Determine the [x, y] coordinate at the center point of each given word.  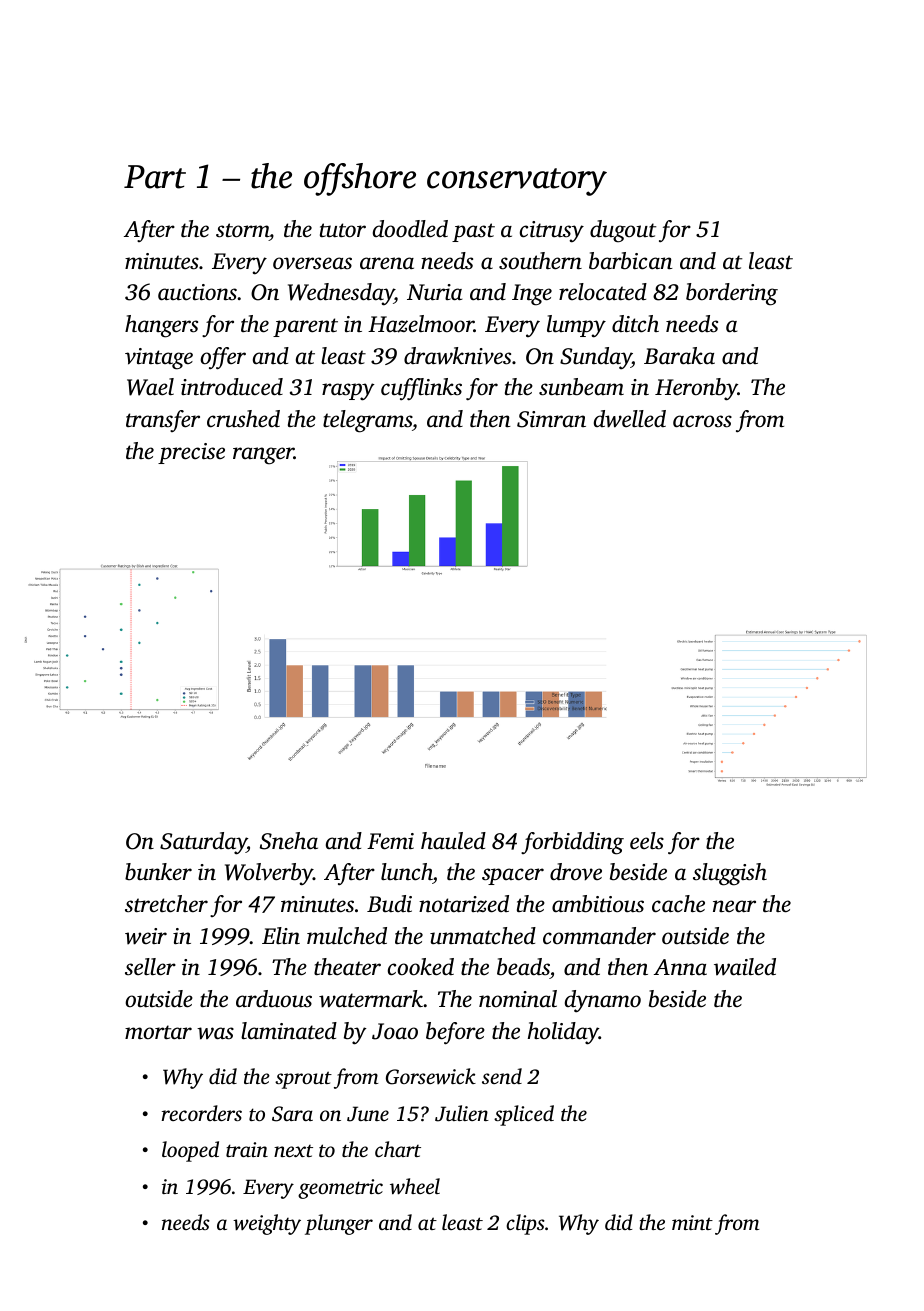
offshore [360, 179]
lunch [407, 873]
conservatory [517, 182]
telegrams [367, 421]
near [734, 906]
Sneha [289, 841]
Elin [281, 936]
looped [190, 1151]
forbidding [572, 843]
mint [692, 1222]
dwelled [630, 419]
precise [191, 453]
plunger [339, 1224]
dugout [623, 231]
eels [647, 841]
